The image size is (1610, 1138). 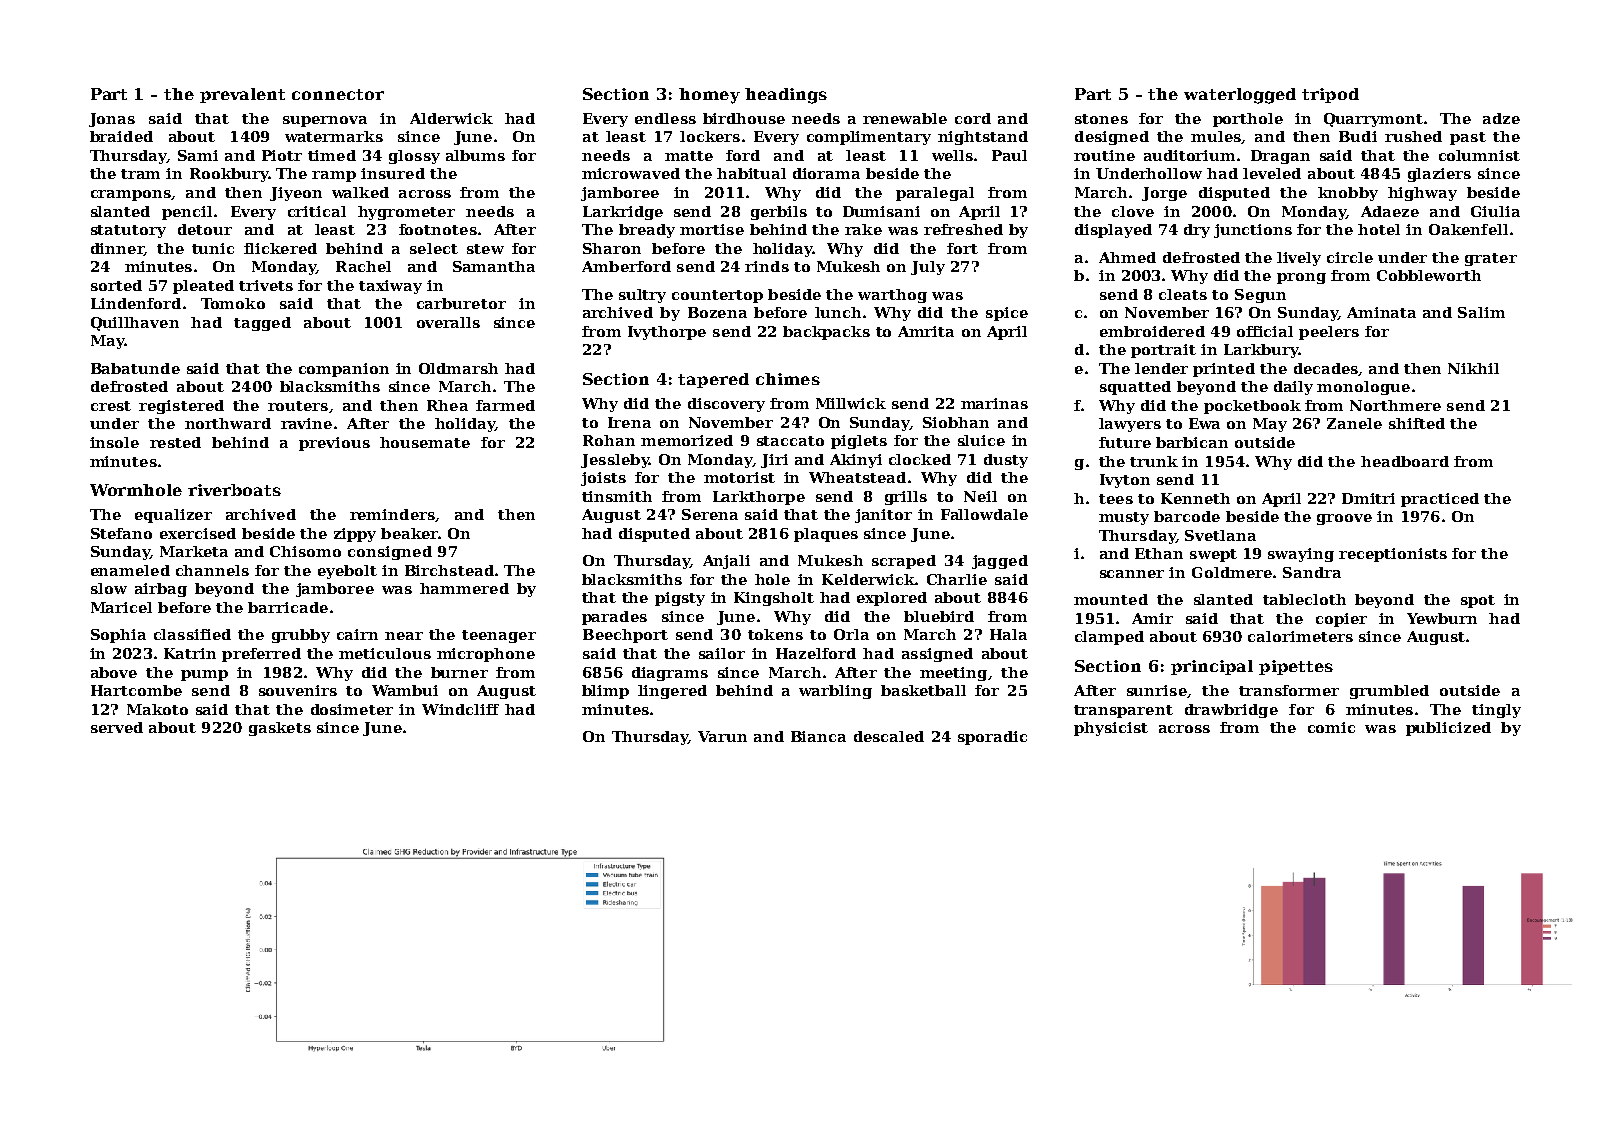 What do you see at coordinates (629, 422) in the image?
I see `Irena` at bounding box center [629, 422].
